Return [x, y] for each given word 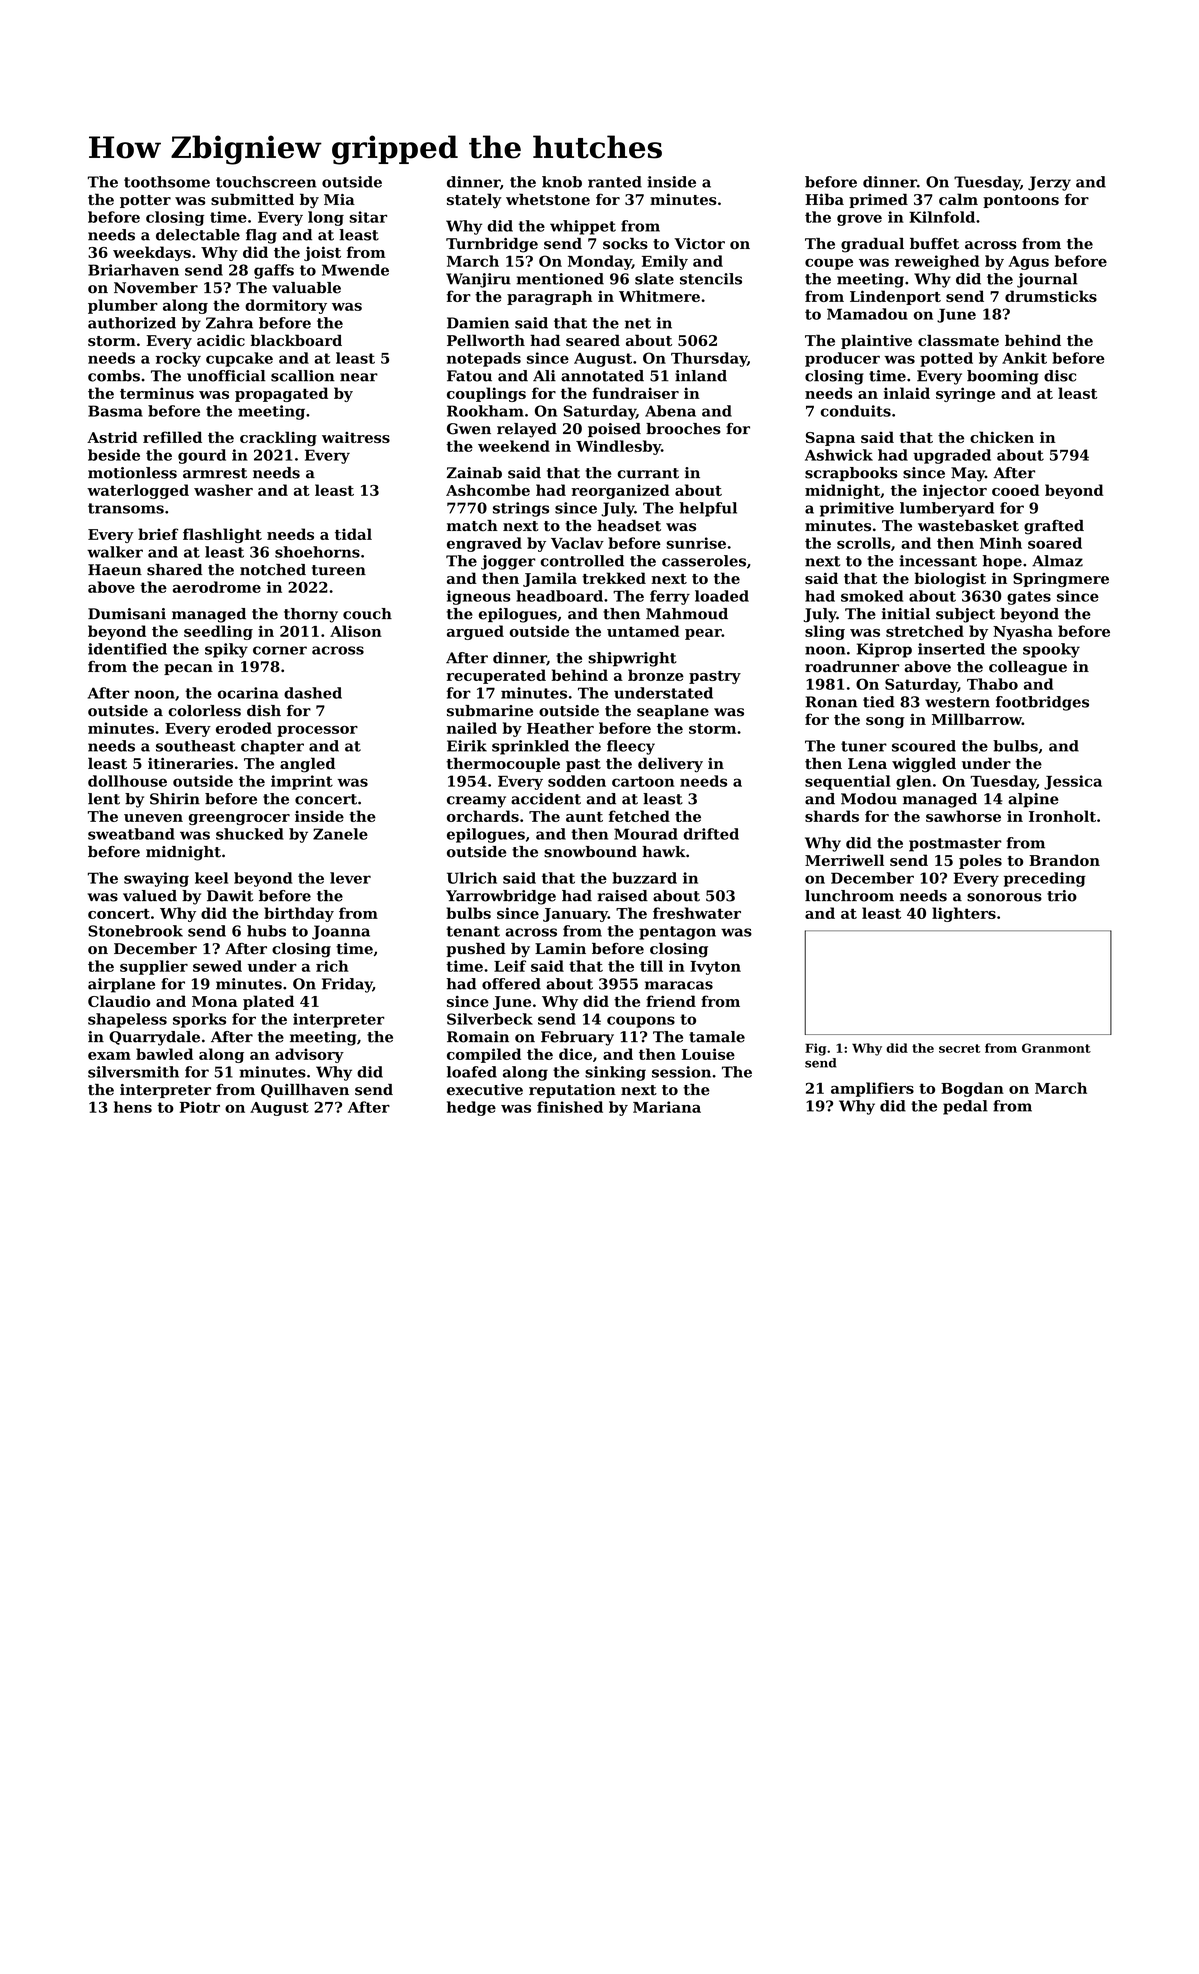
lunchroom [849, 896]
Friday [347, 985]
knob [562, 182]
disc [1060, 376]
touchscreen [266, 182]
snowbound [590, 852]
